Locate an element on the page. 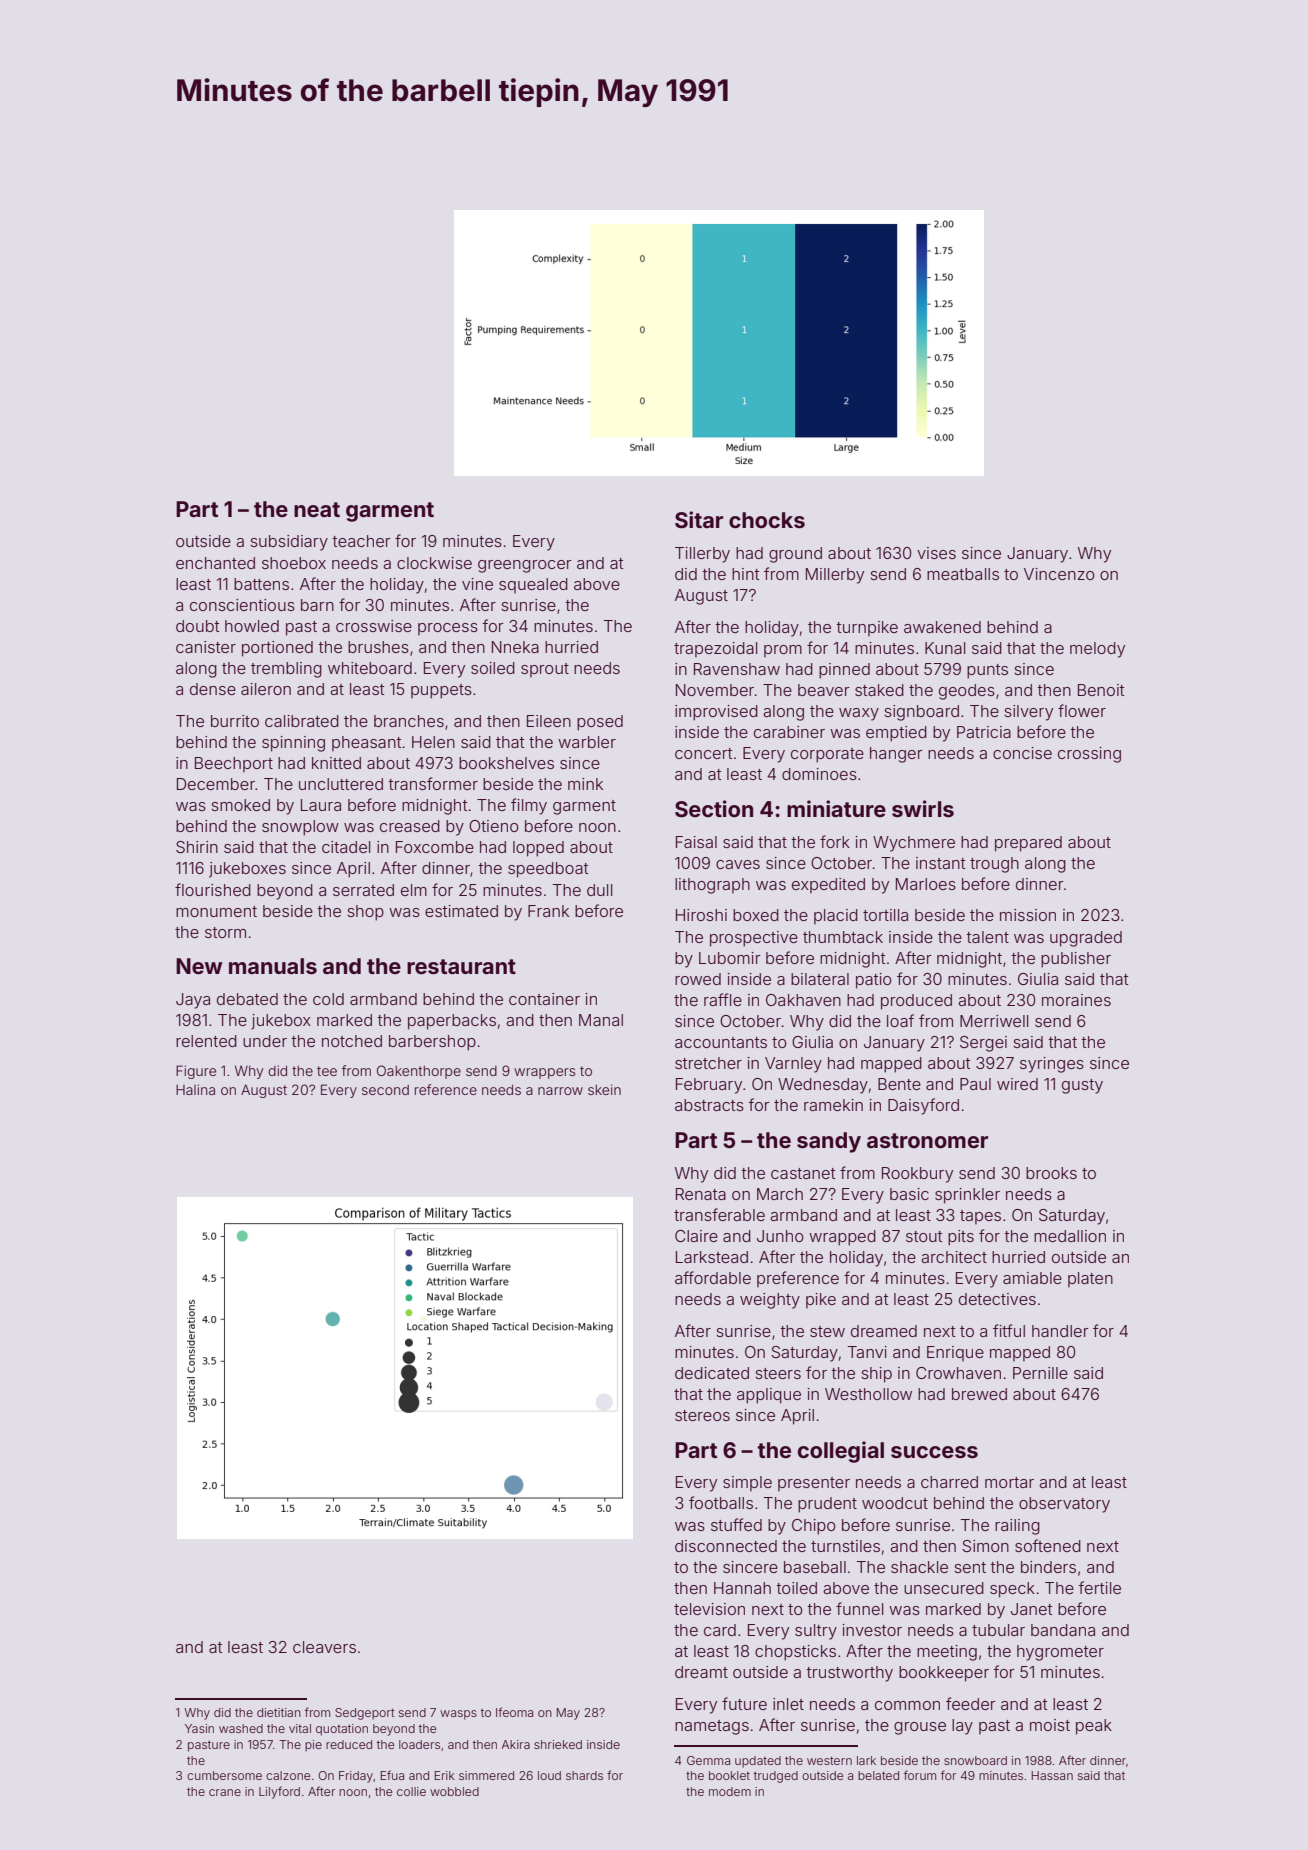  Tillerby is located at coordinates (702, 555).
